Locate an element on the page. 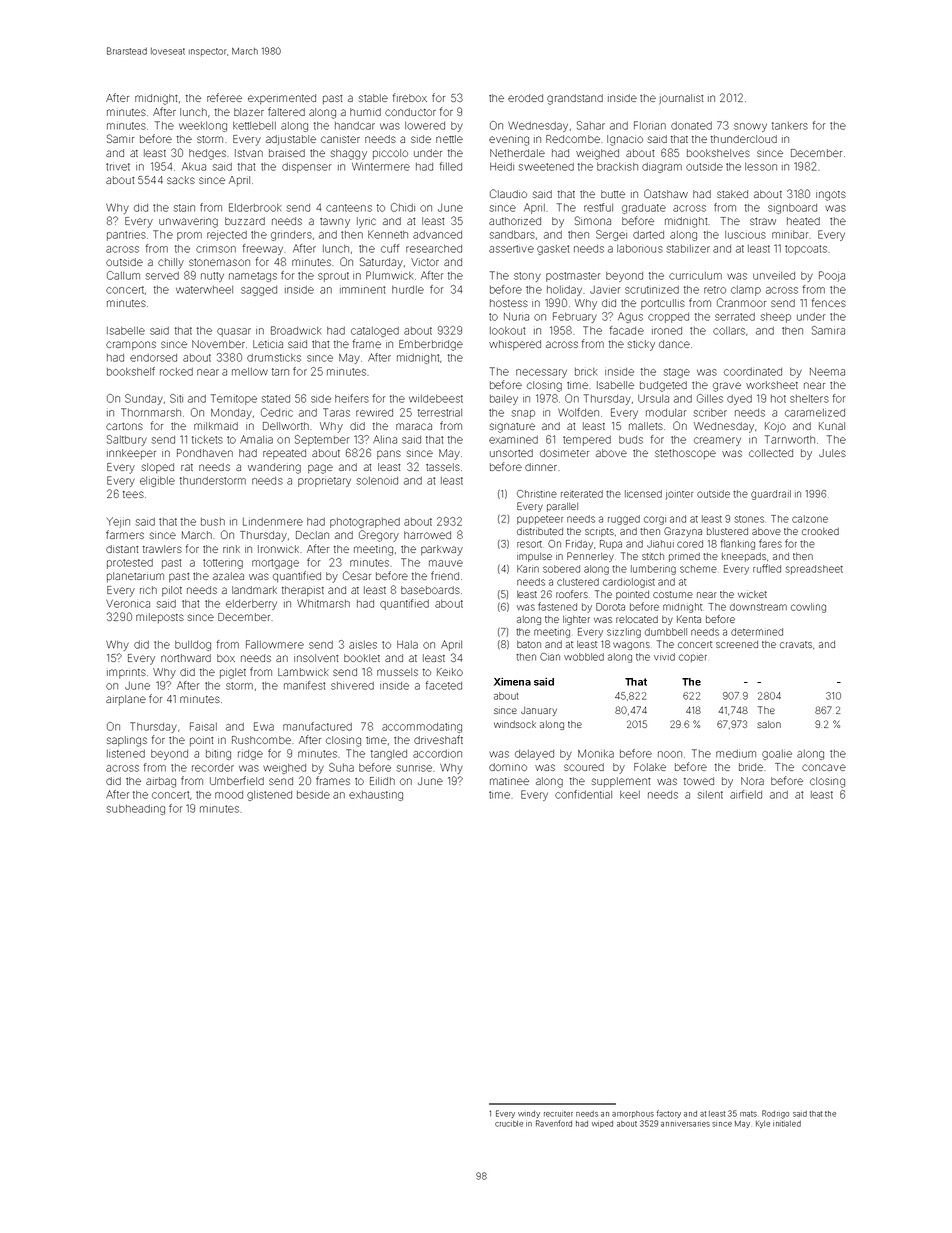  trivet is located at coordinates (118, 167).
